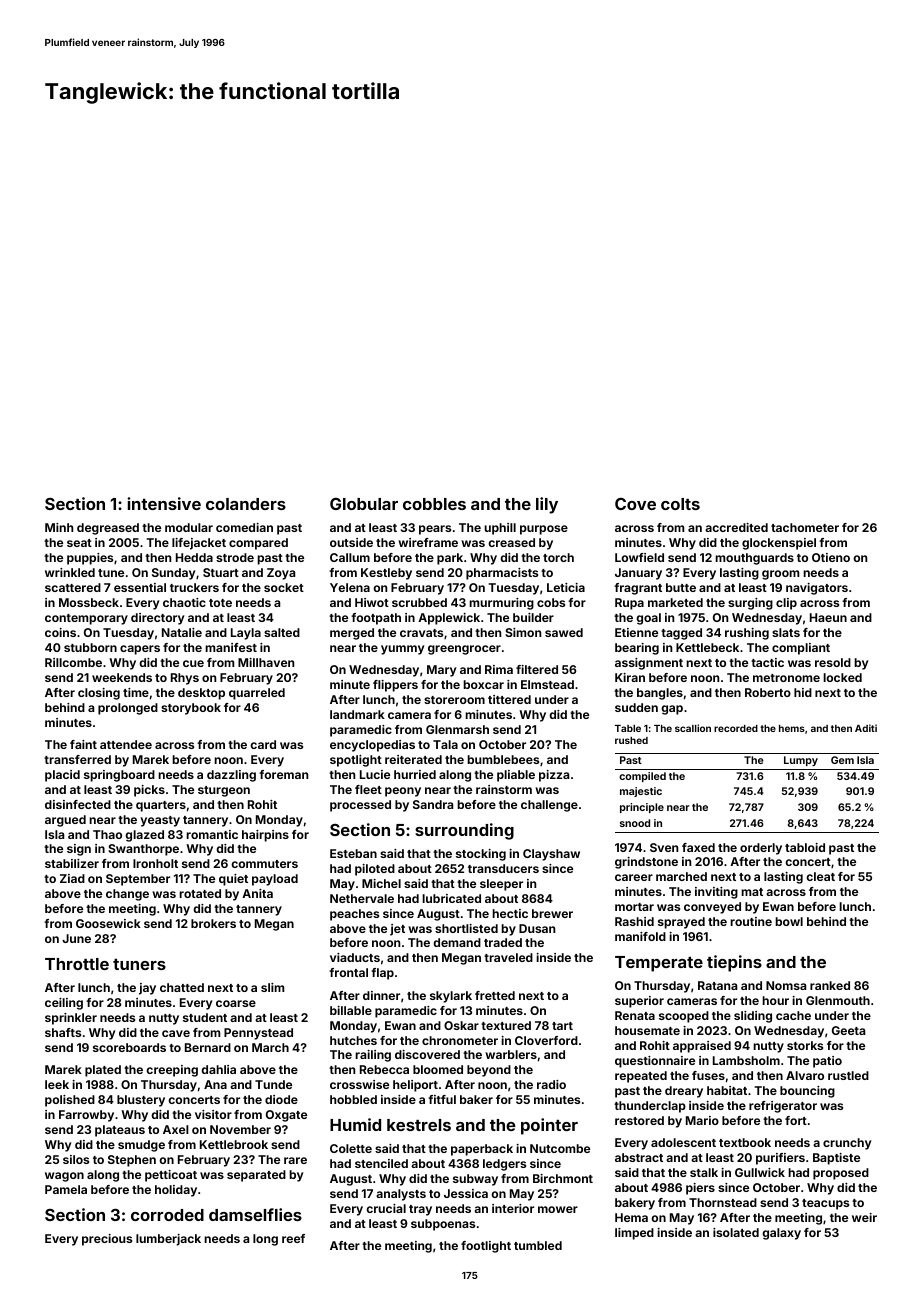  I want to click on traveled, so click(508, 957).
